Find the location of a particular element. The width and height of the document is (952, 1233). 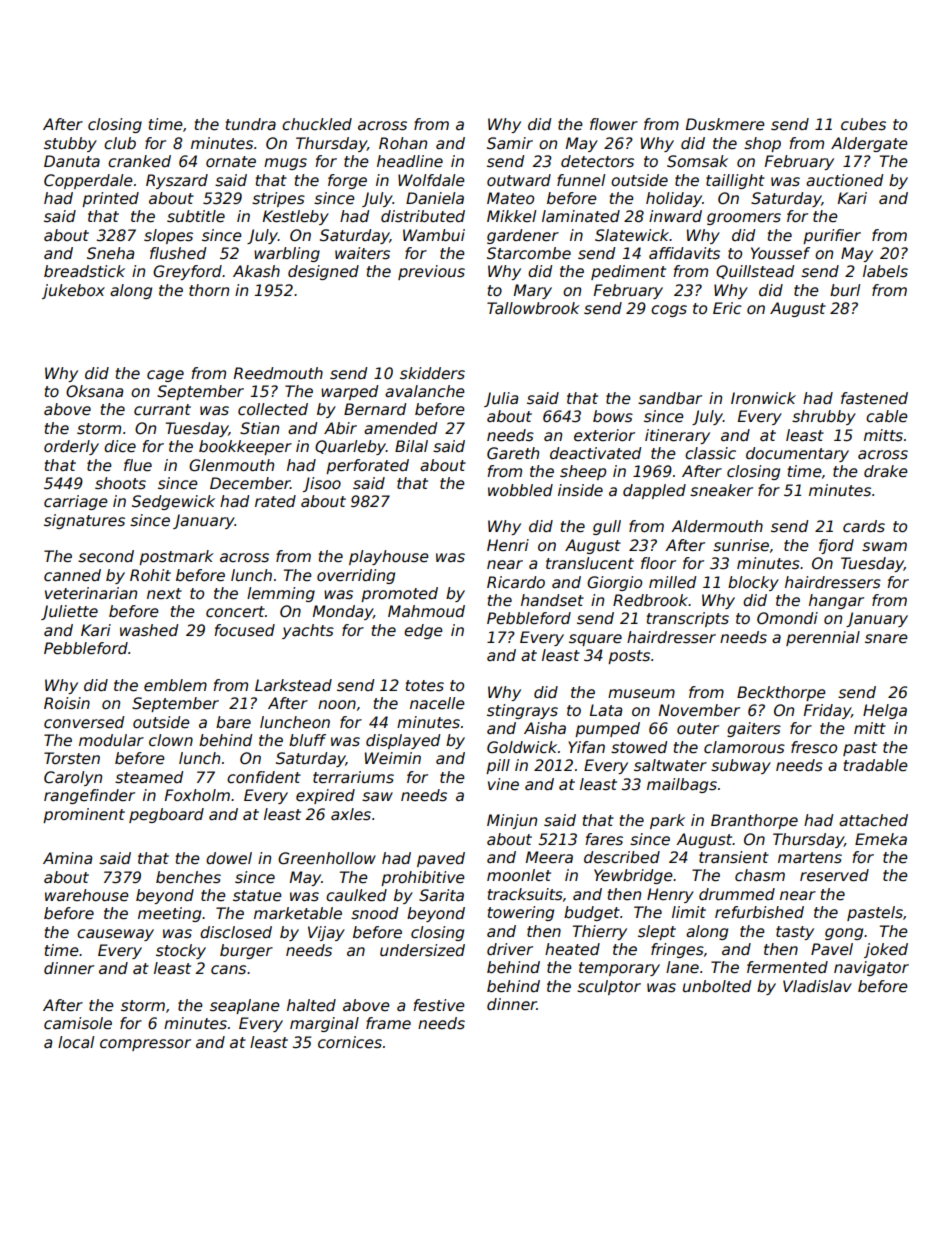

signatures is located at coordinates (84, 521).
